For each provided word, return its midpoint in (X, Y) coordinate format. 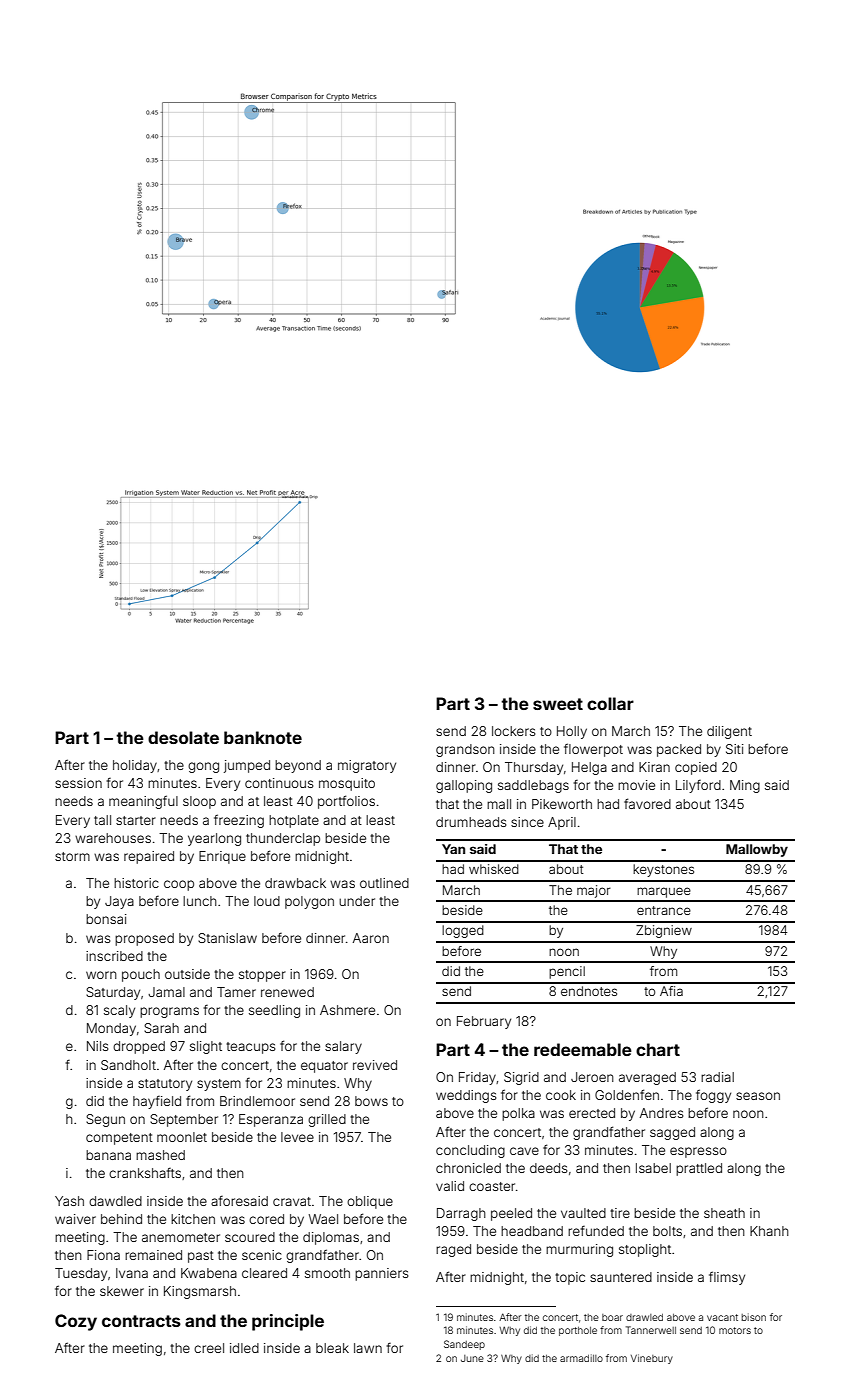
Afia (671, 991)
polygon (309, 902)
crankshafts (145, 1173)
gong (203, 767)
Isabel (653, 1168)
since (527, 822)
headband (532, 1231)
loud (267, 901)
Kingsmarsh (200, 1292)
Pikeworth (562, 804)
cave (524, 1151)
